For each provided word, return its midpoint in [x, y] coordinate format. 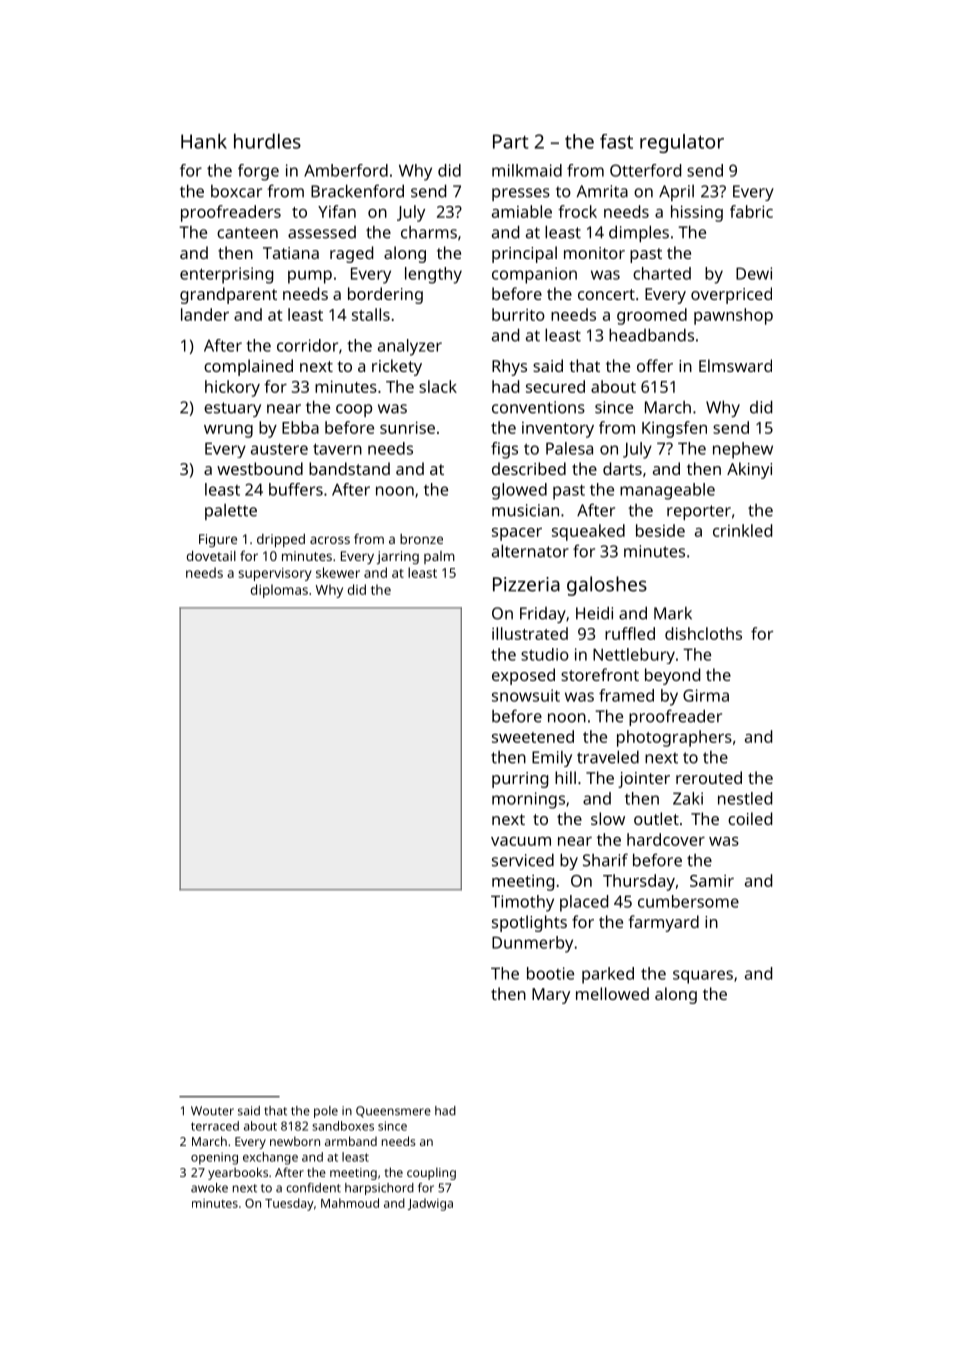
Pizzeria [526, 584]
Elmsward [735, 365]
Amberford [346, 170]
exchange [270, 1158]
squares [703, 977]
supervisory [275, 574]
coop [354, 410]
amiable [522, 211]
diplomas [279, 591]
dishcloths [703, 633]
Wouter [212, 1111]
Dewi [754, 273]
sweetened [533, 736]
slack [438, 386]
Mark [673, 613]
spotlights [529, 923]
